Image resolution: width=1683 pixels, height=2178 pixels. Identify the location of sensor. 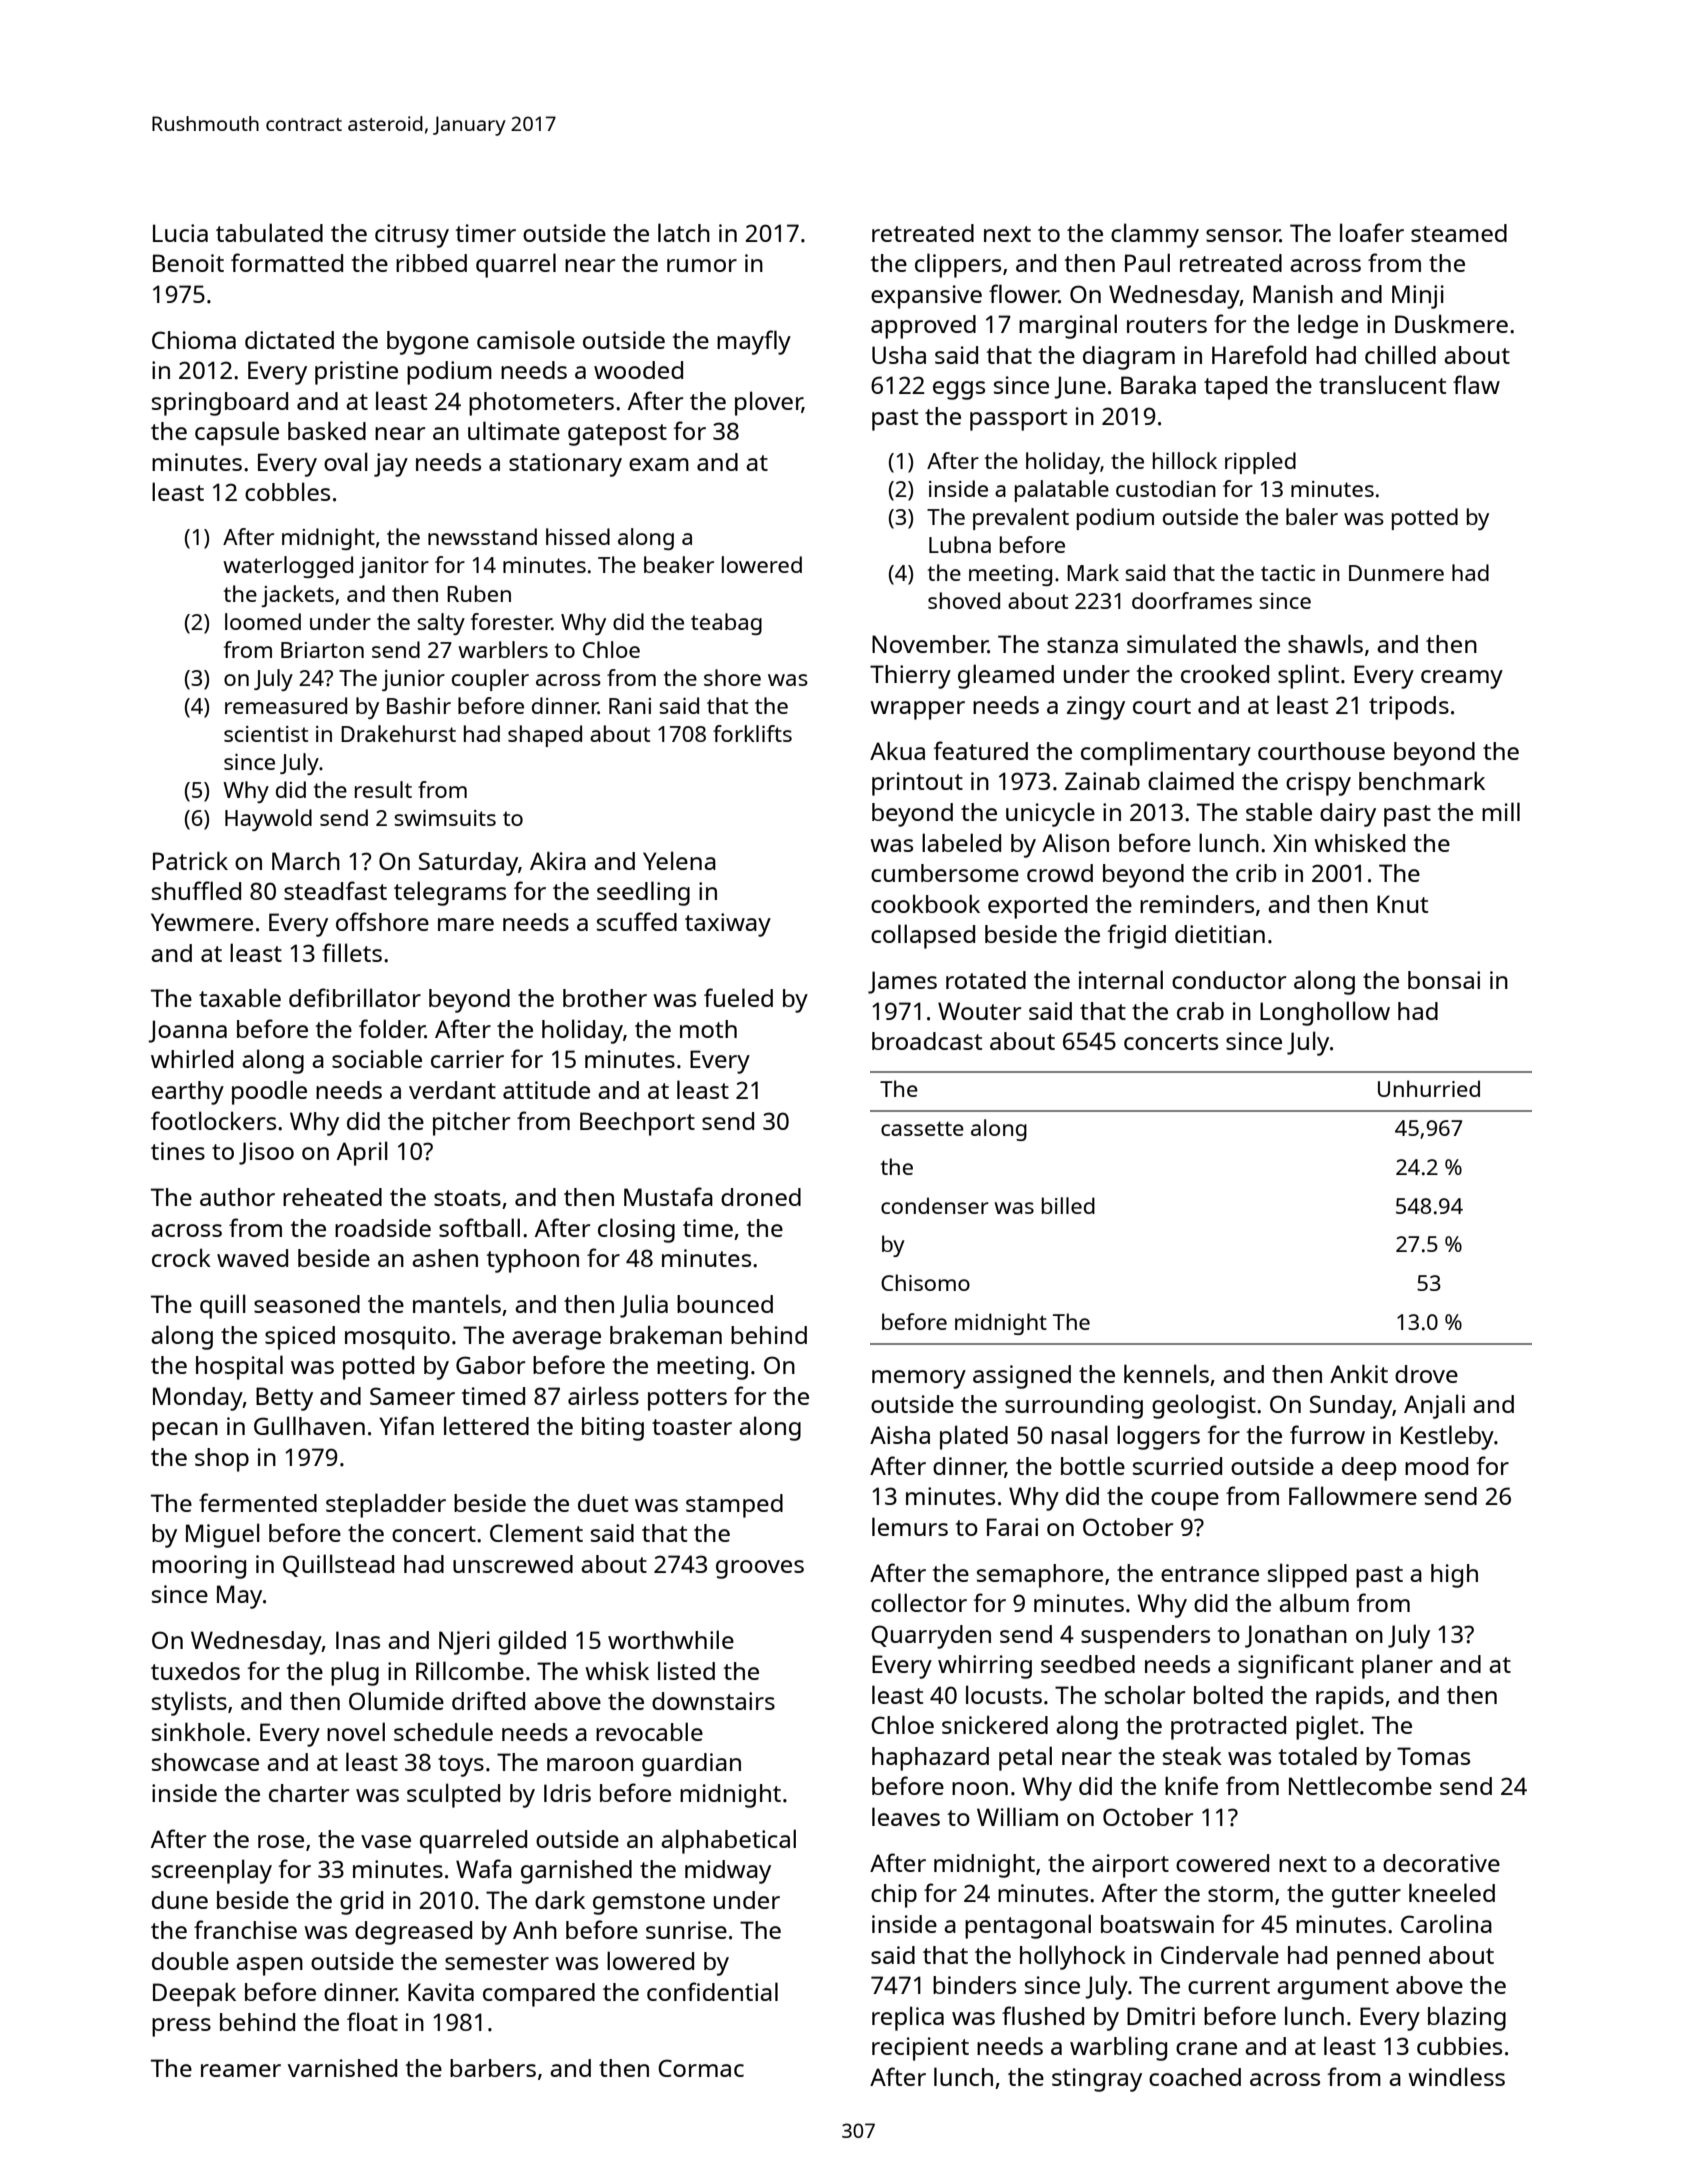
(1243, 235).
